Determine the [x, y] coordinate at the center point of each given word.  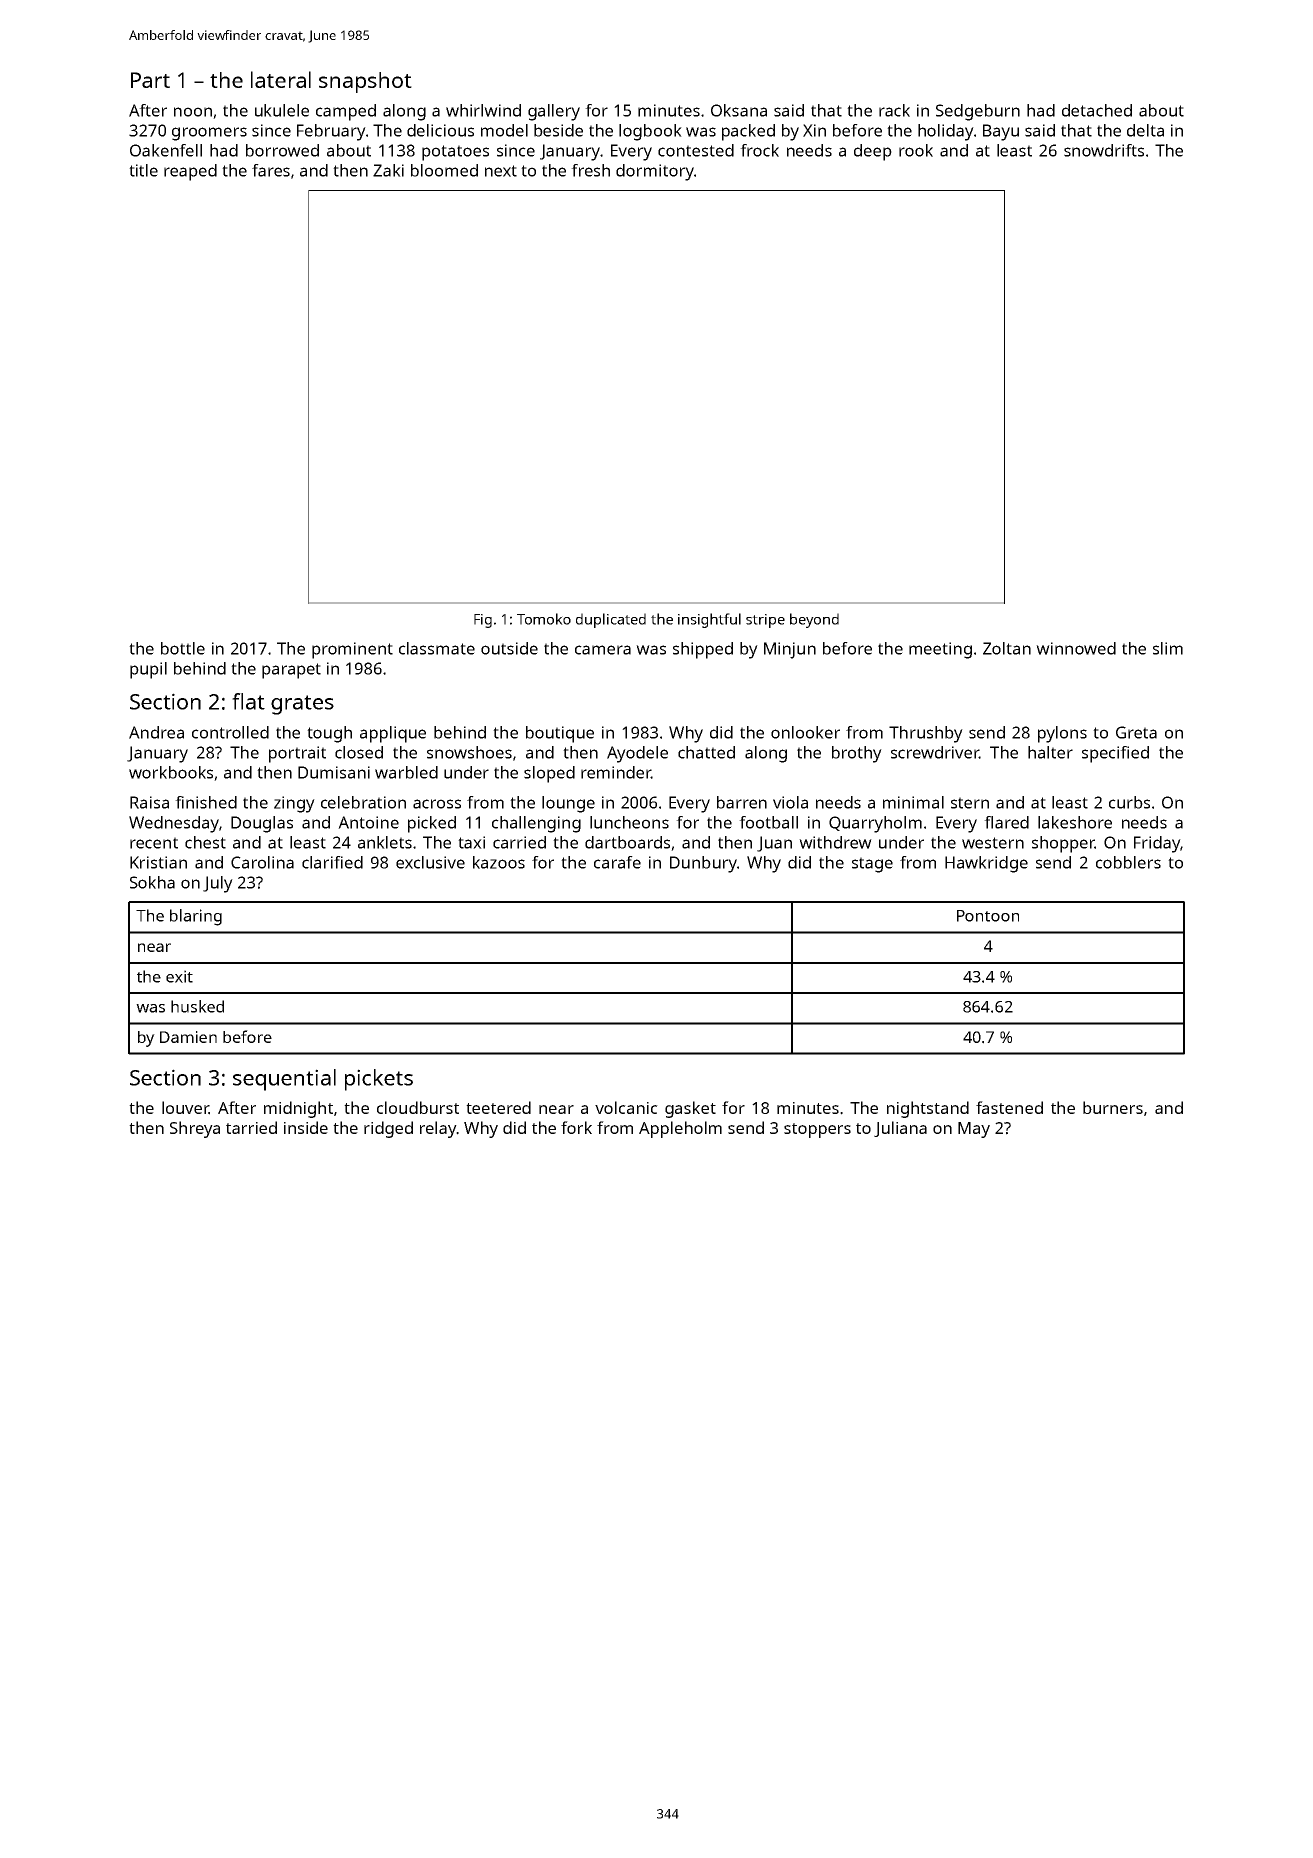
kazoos [499, 862]
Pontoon [988, 916]
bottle [183, 648]
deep [873, 152]
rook [916, 150]
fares [271, 170]
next [501, 171]
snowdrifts [1104, 150]
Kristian [158, 862]
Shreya [195, 1129]
